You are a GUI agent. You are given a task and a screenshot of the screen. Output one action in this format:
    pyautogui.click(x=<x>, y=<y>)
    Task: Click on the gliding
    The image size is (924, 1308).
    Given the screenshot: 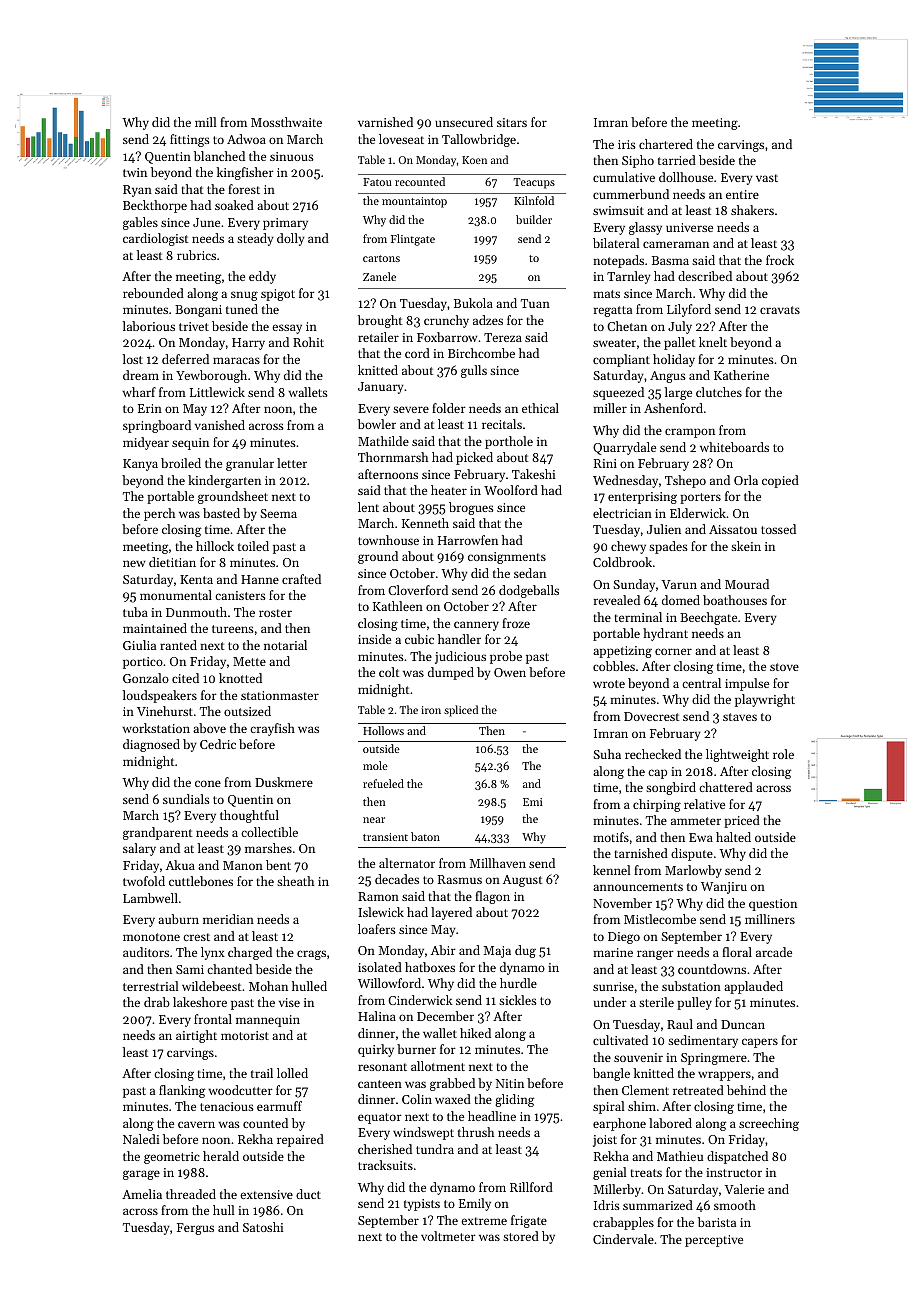 What is the action you would take?
    pyautogui.click(x=514, y=1100)
